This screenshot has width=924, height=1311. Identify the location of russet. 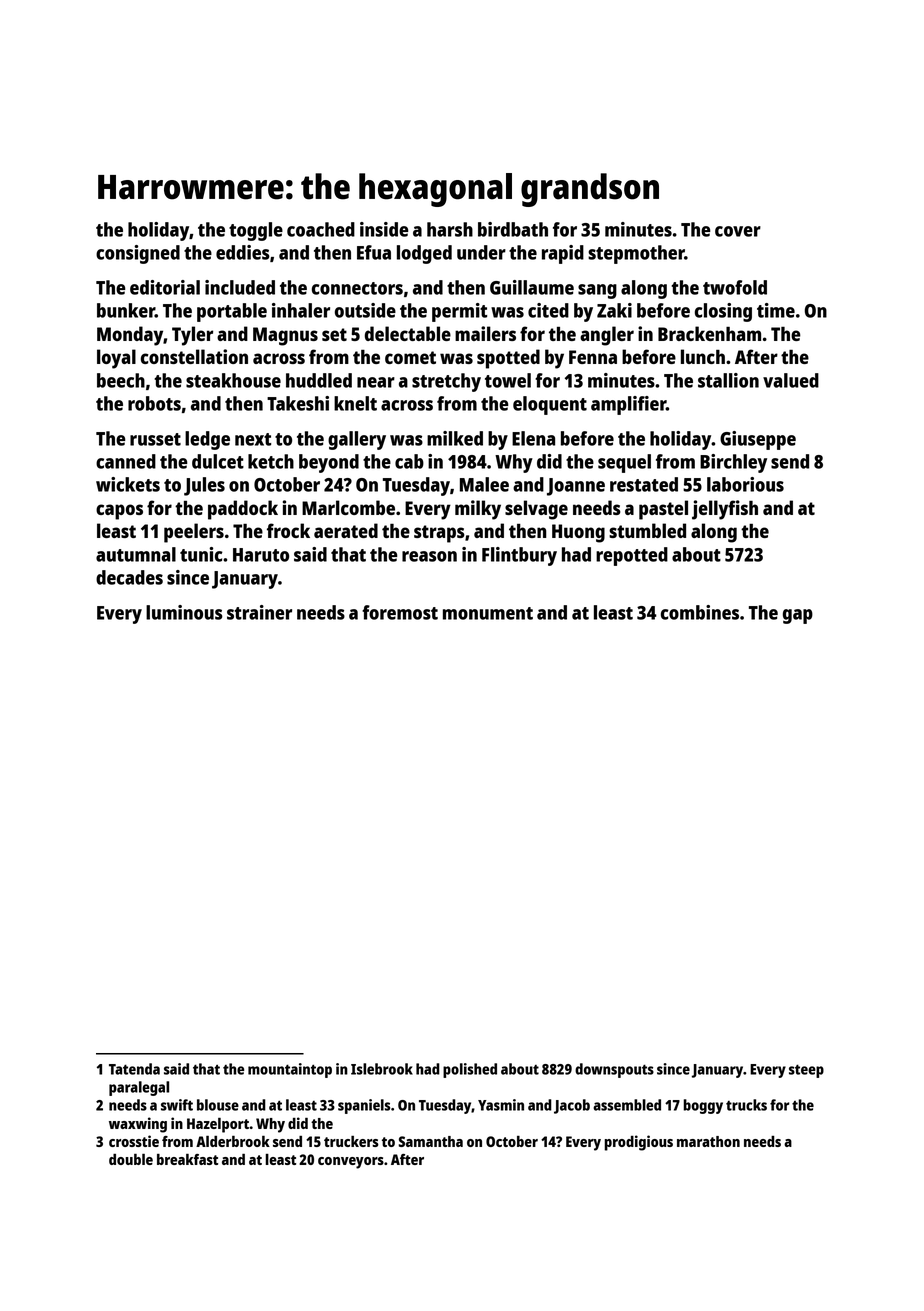
(155, 439).
